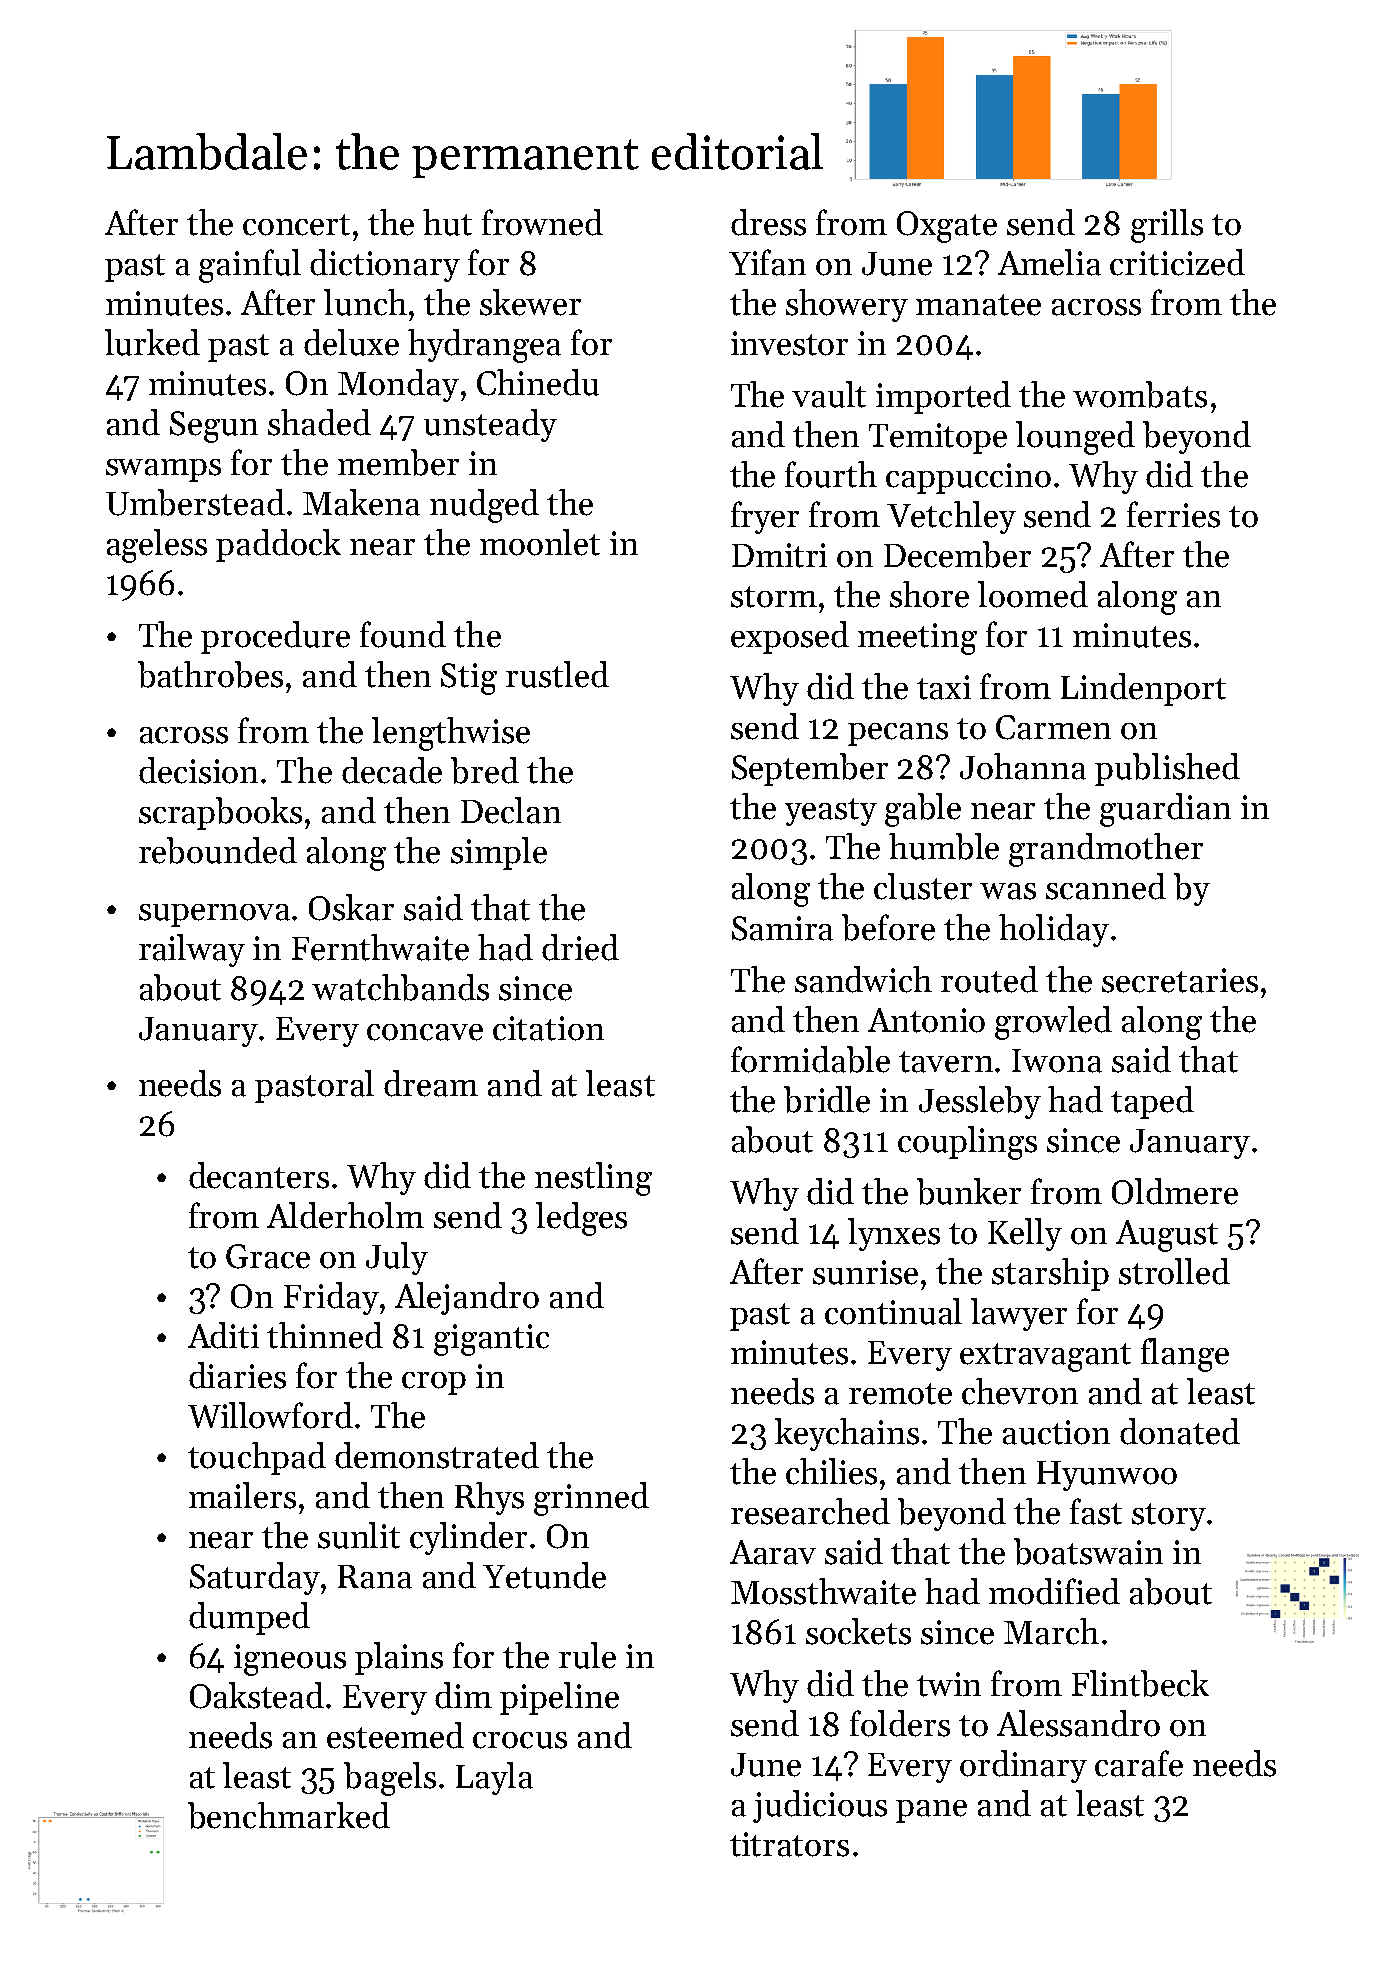 This document has height=1969, width=1386. Describe the element at coordinates (789, 1844) in the document. I see `titrators` at that location.
